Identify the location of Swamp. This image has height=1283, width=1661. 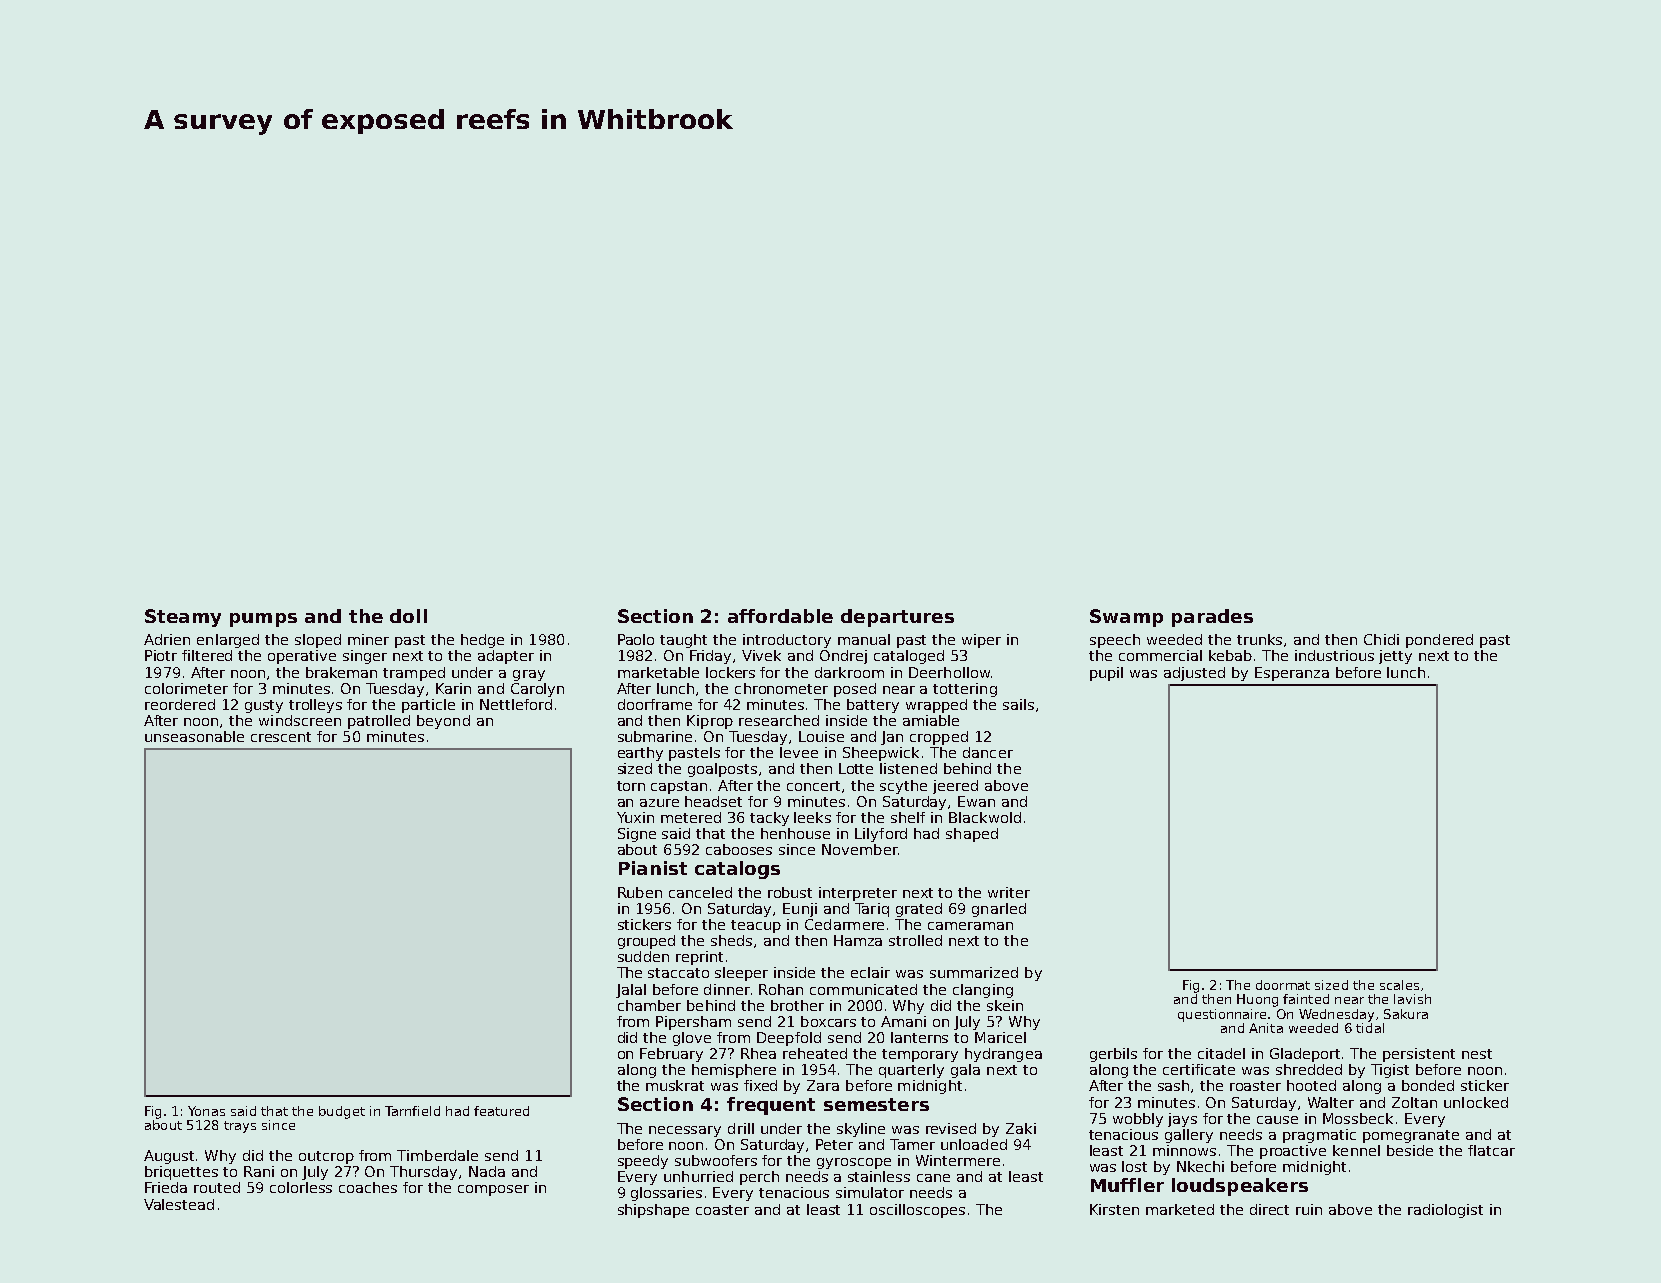
(1126, 618).
